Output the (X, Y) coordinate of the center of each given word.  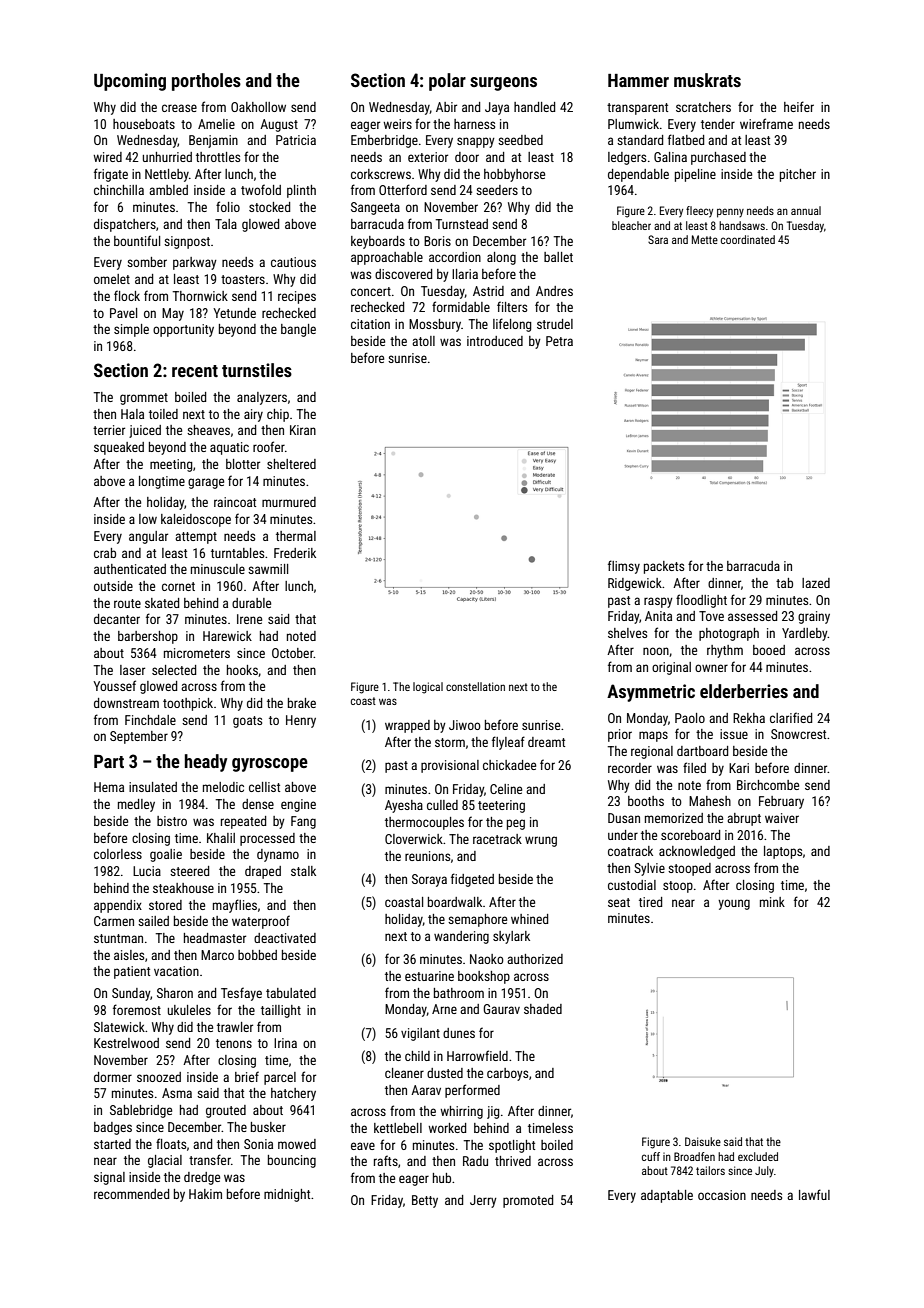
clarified (791, 717)
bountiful (137, 240)
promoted (528, 1201)
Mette (705, 239)
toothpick (188, 704)
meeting (171, 465)
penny (730, 213)
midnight (287, 1195)
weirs (397, 124)
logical (428, 688)
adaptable (667, 1196)
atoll (423, 341)
